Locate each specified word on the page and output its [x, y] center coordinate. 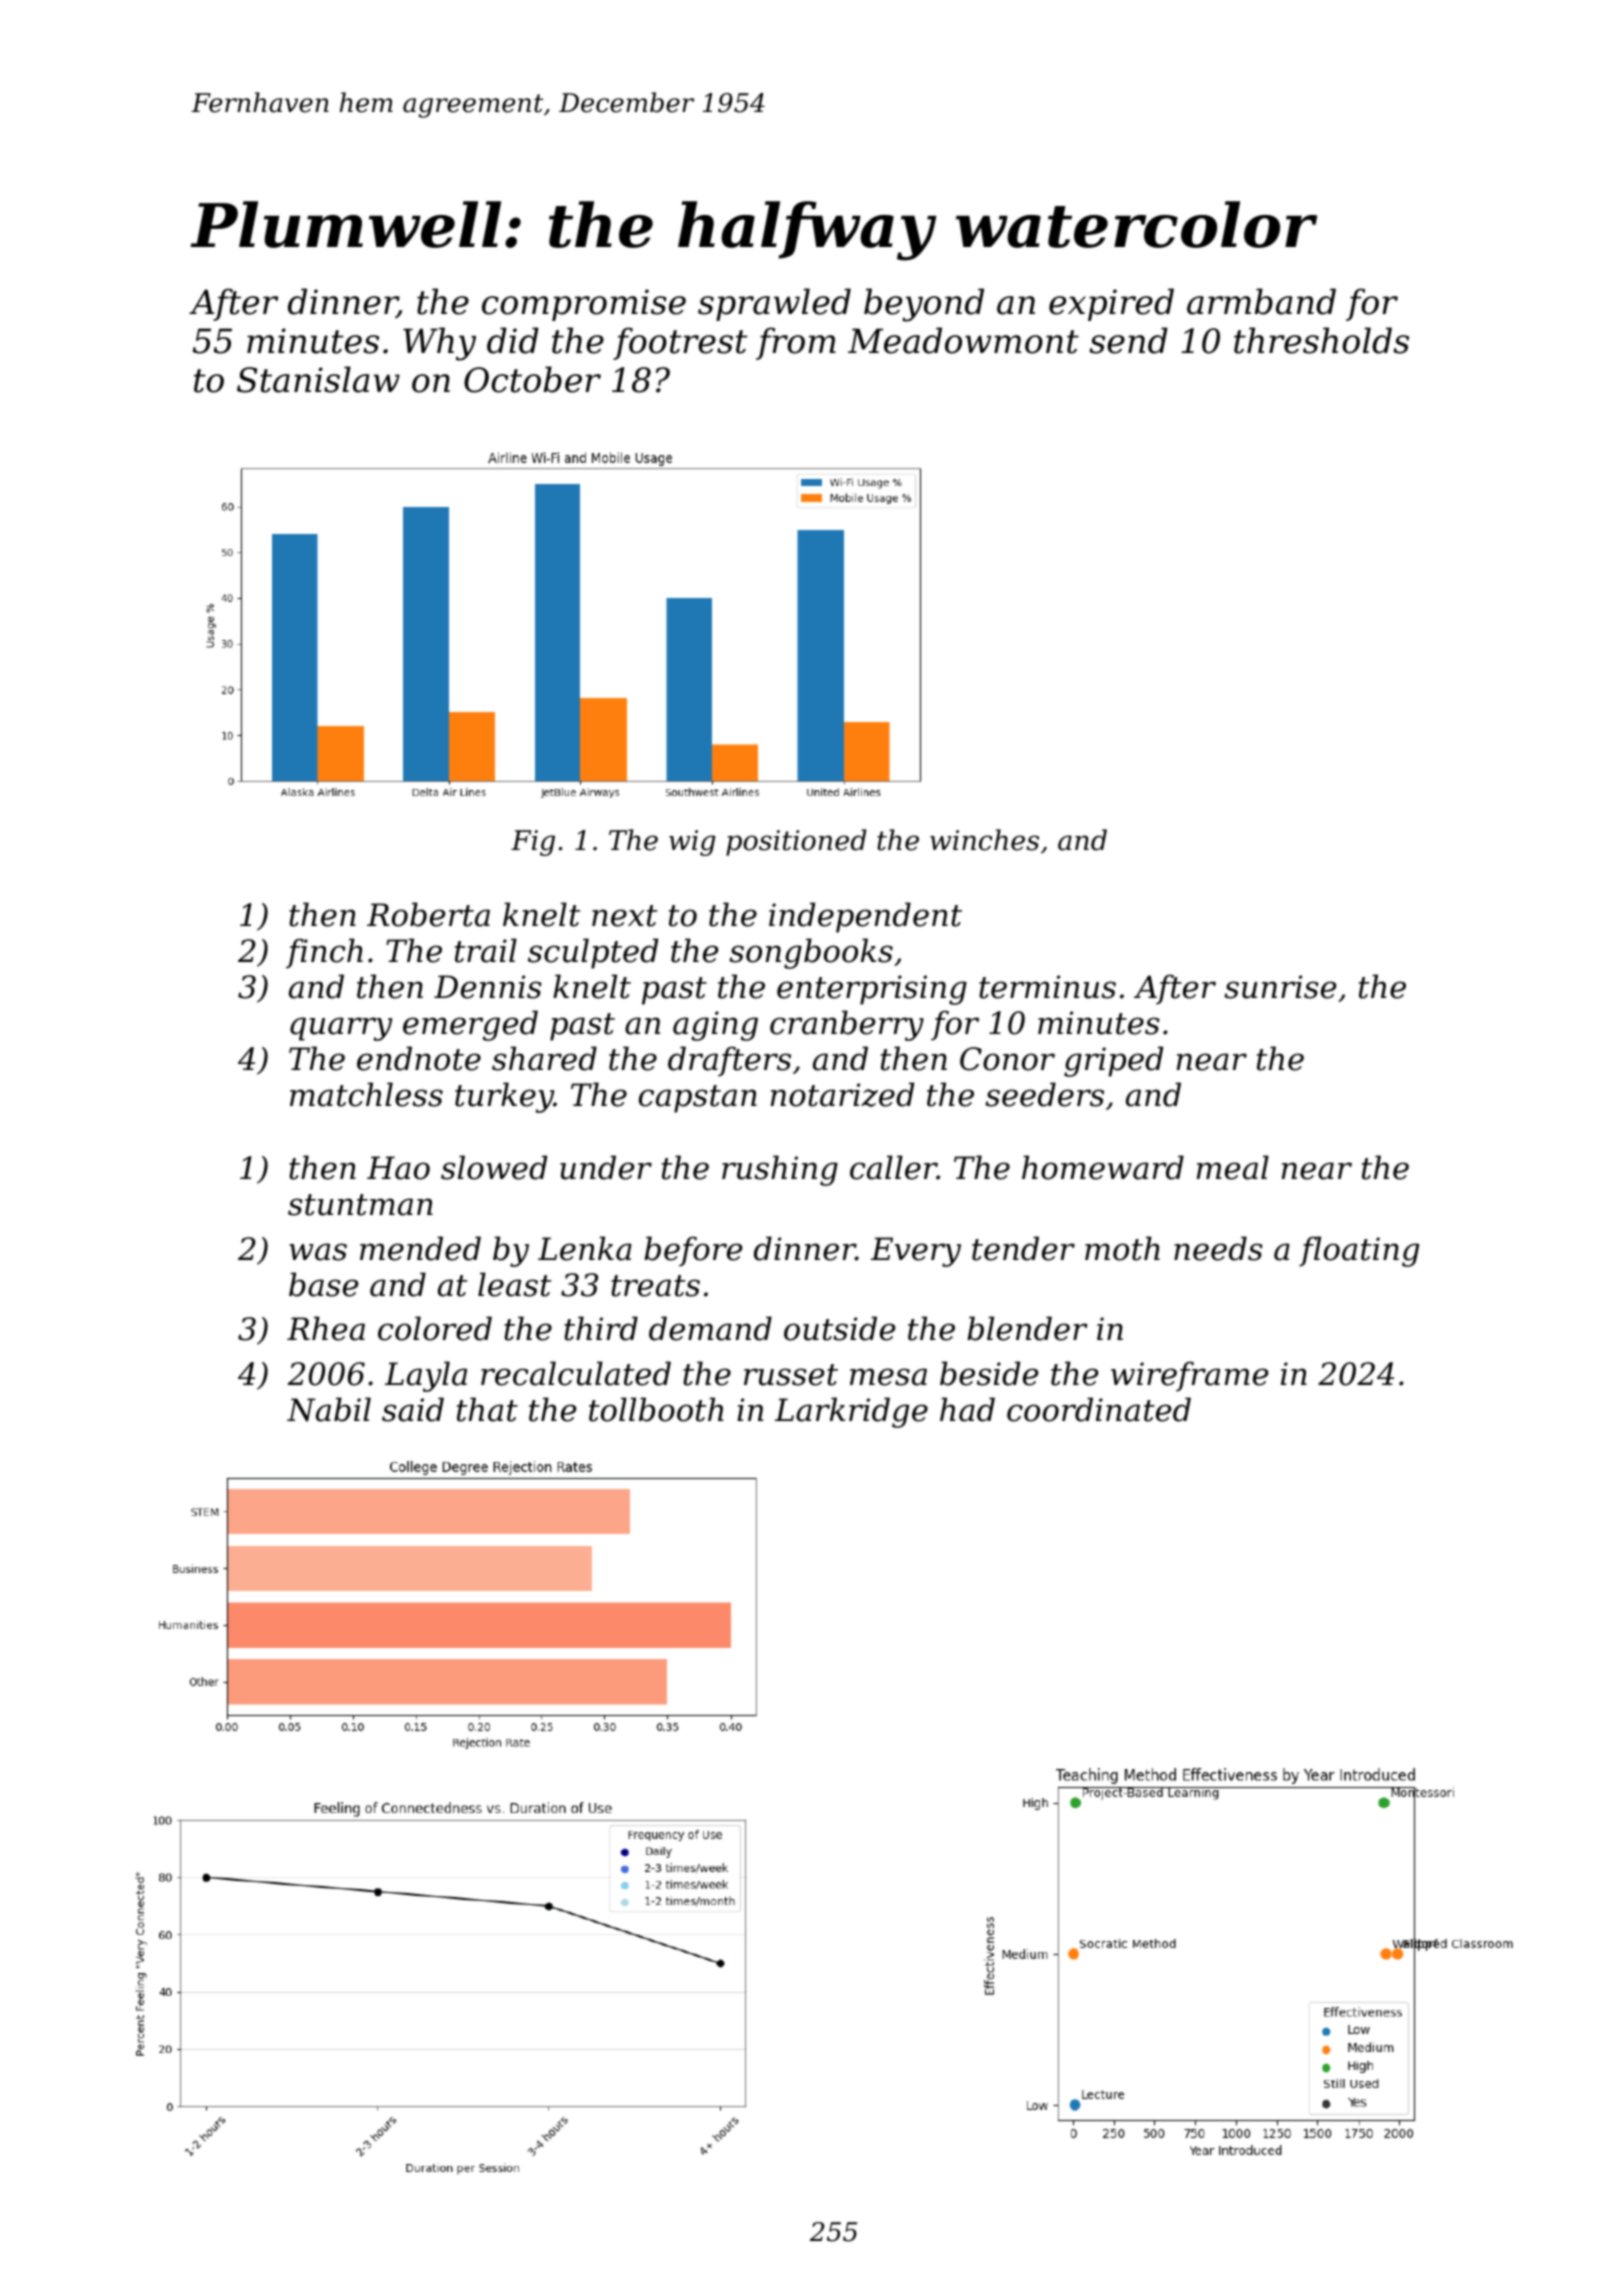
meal [1233, 1167]
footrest [680, 343]
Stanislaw [318, 379]
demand [710, 1328]
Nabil [329, 1409]
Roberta [428, 914]
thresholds [1321, 340]
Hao [398, 1168]
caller [893, 1167]
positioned [796, 842]
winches [984, 840]
